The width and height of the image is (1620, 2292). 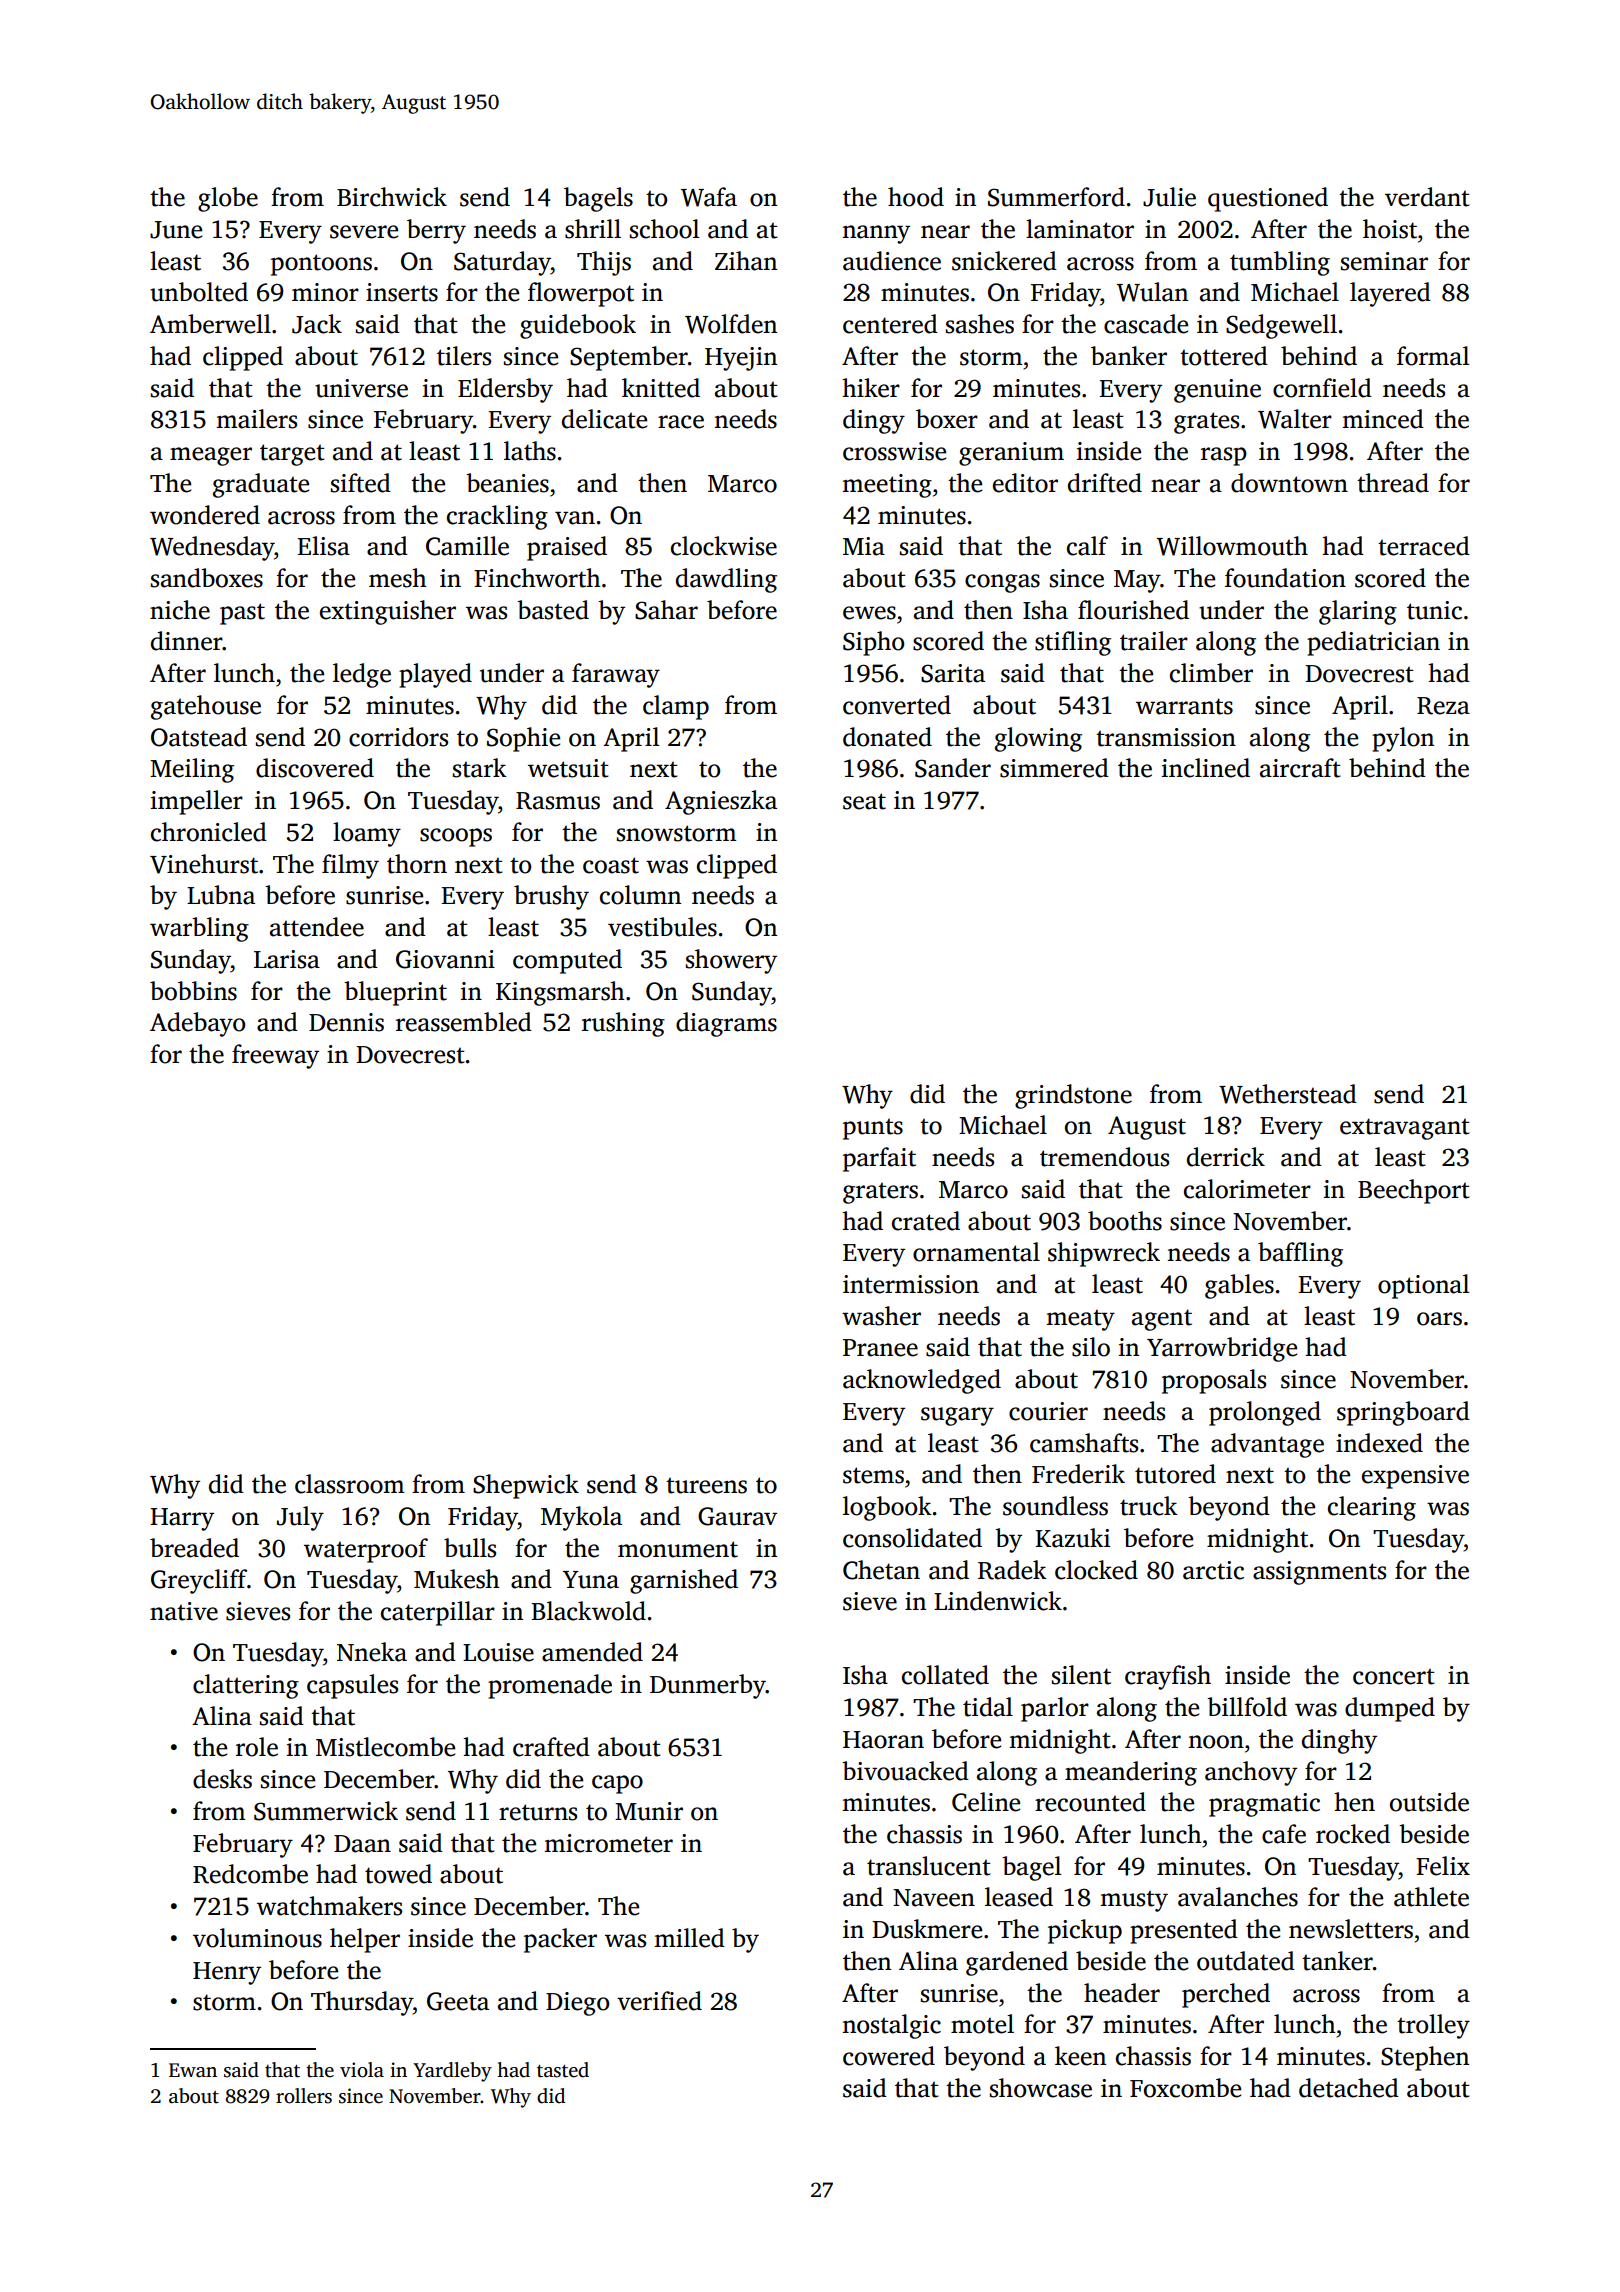 What do you see at coordinates (275, 1056) in the image?
I see `freeway` at bounding box center [275, 1056].
